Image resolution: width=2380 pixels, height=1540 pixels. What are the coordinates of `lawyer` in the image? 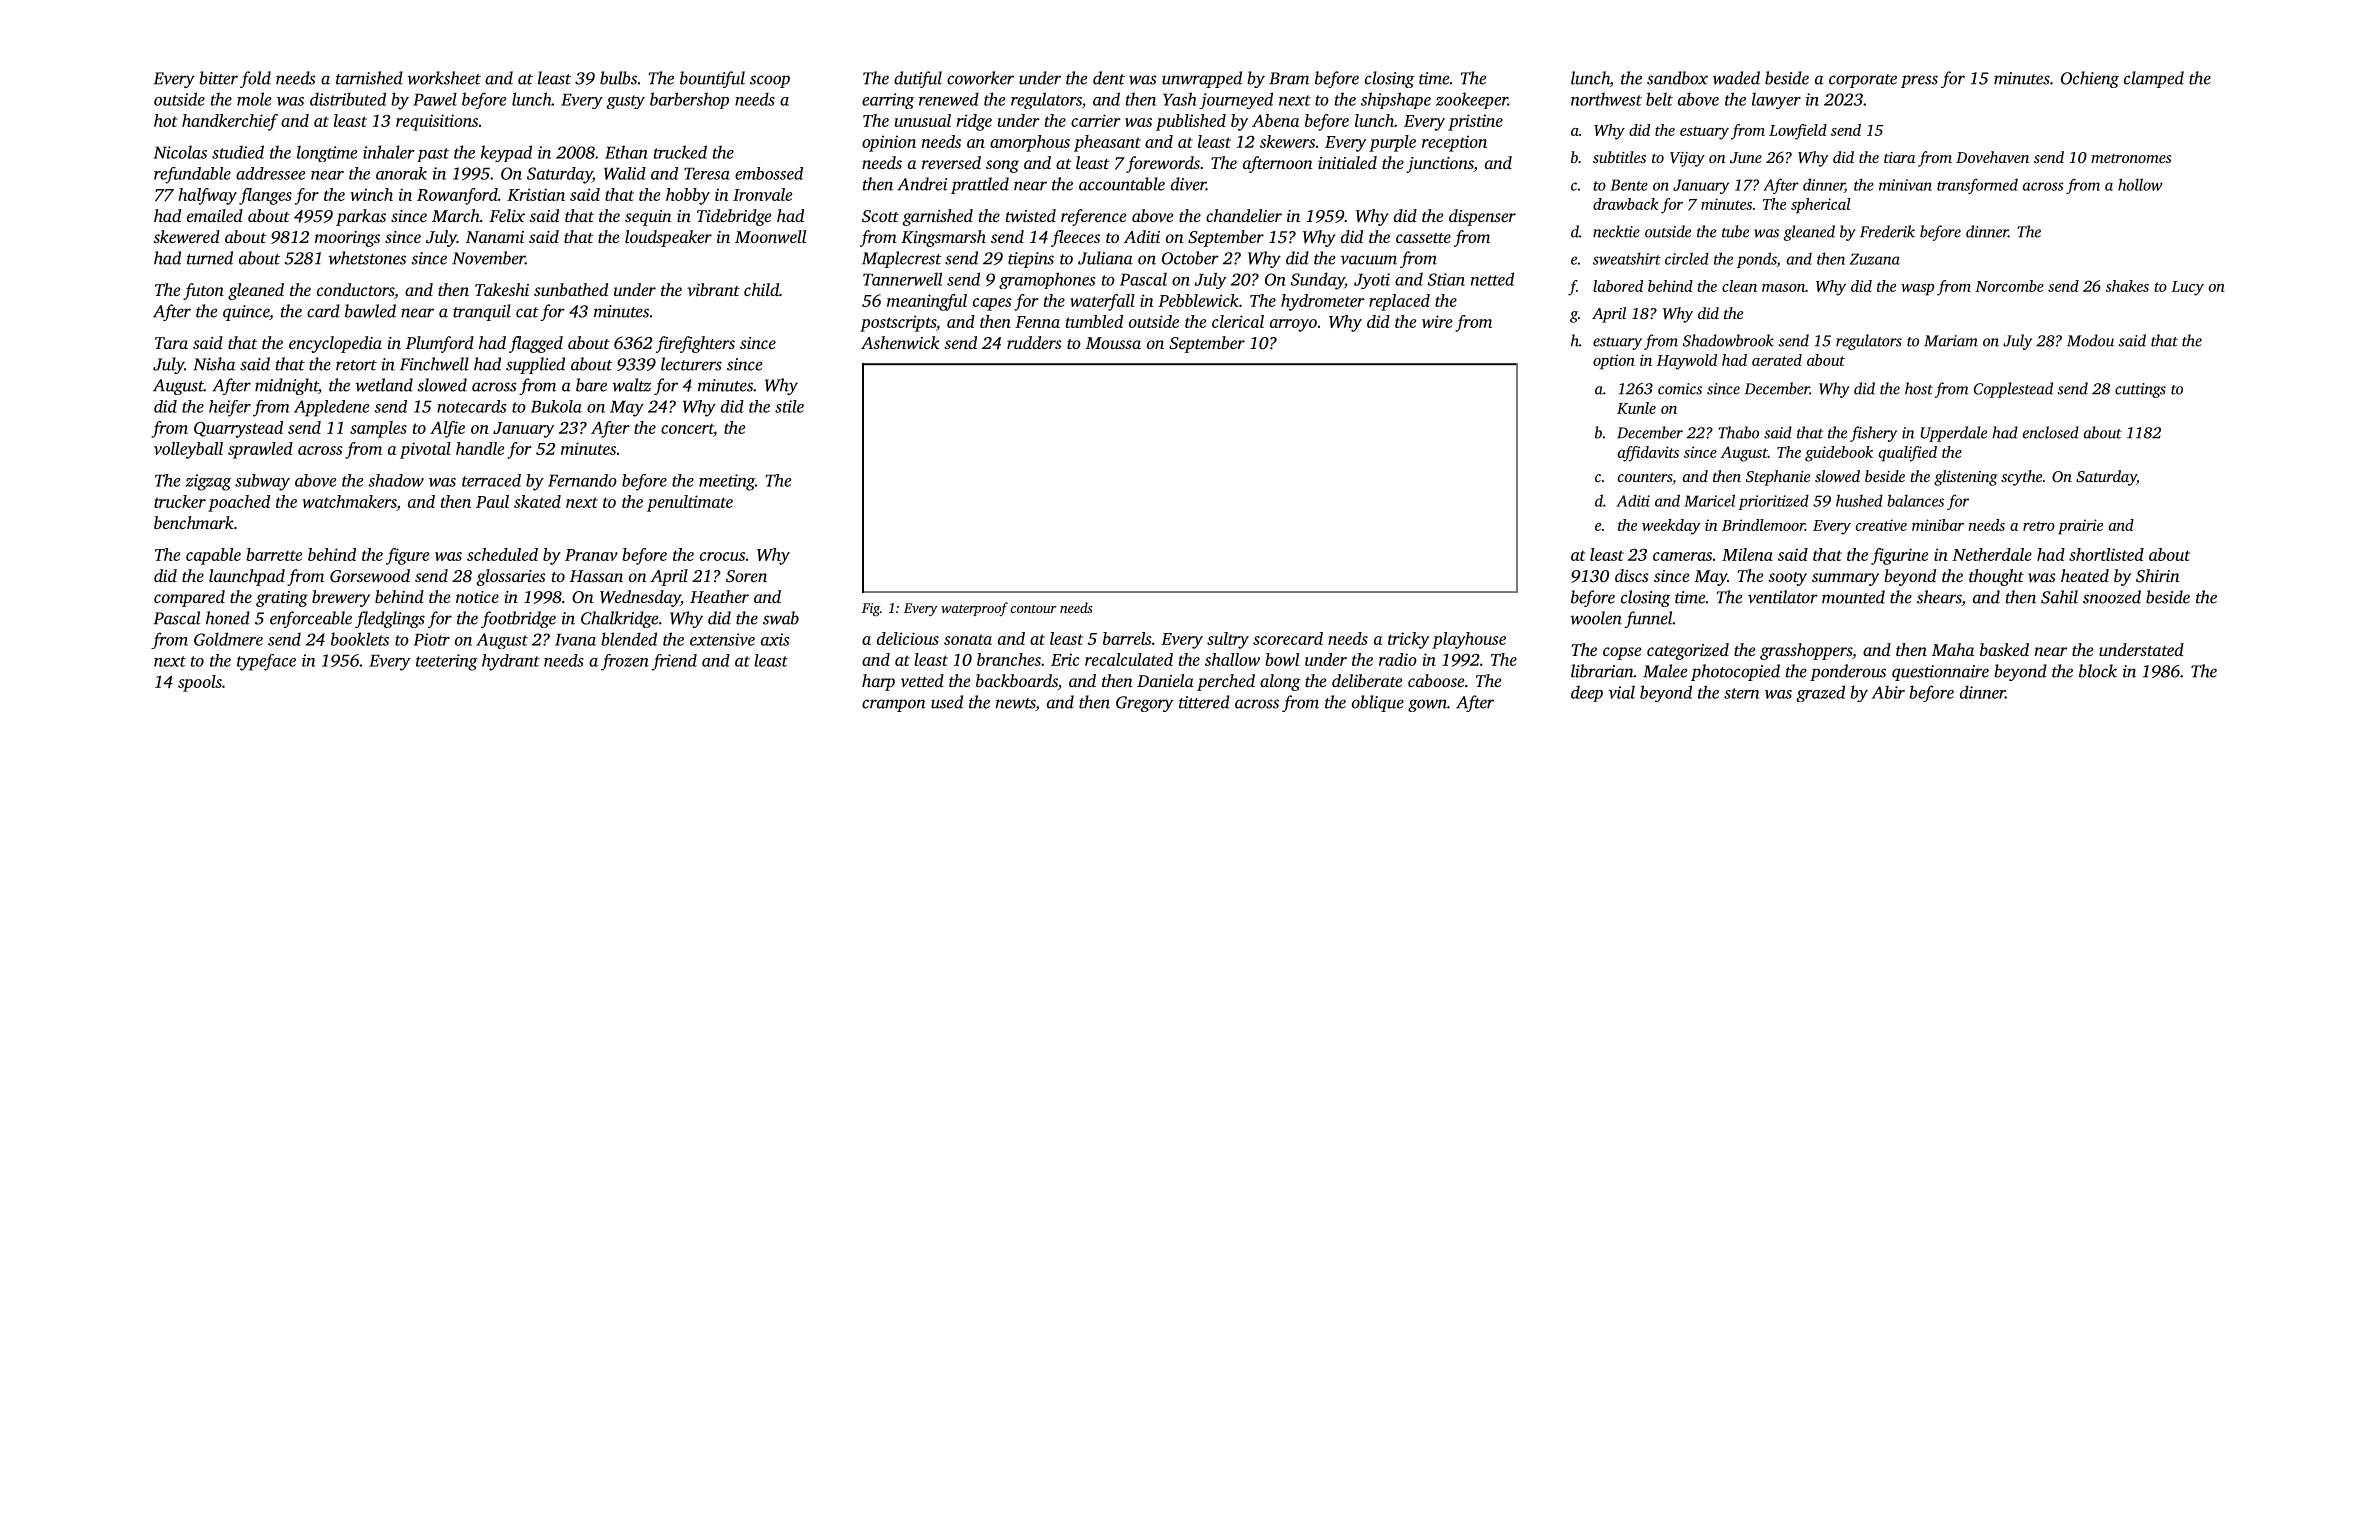 It's located at (1776, 100).
